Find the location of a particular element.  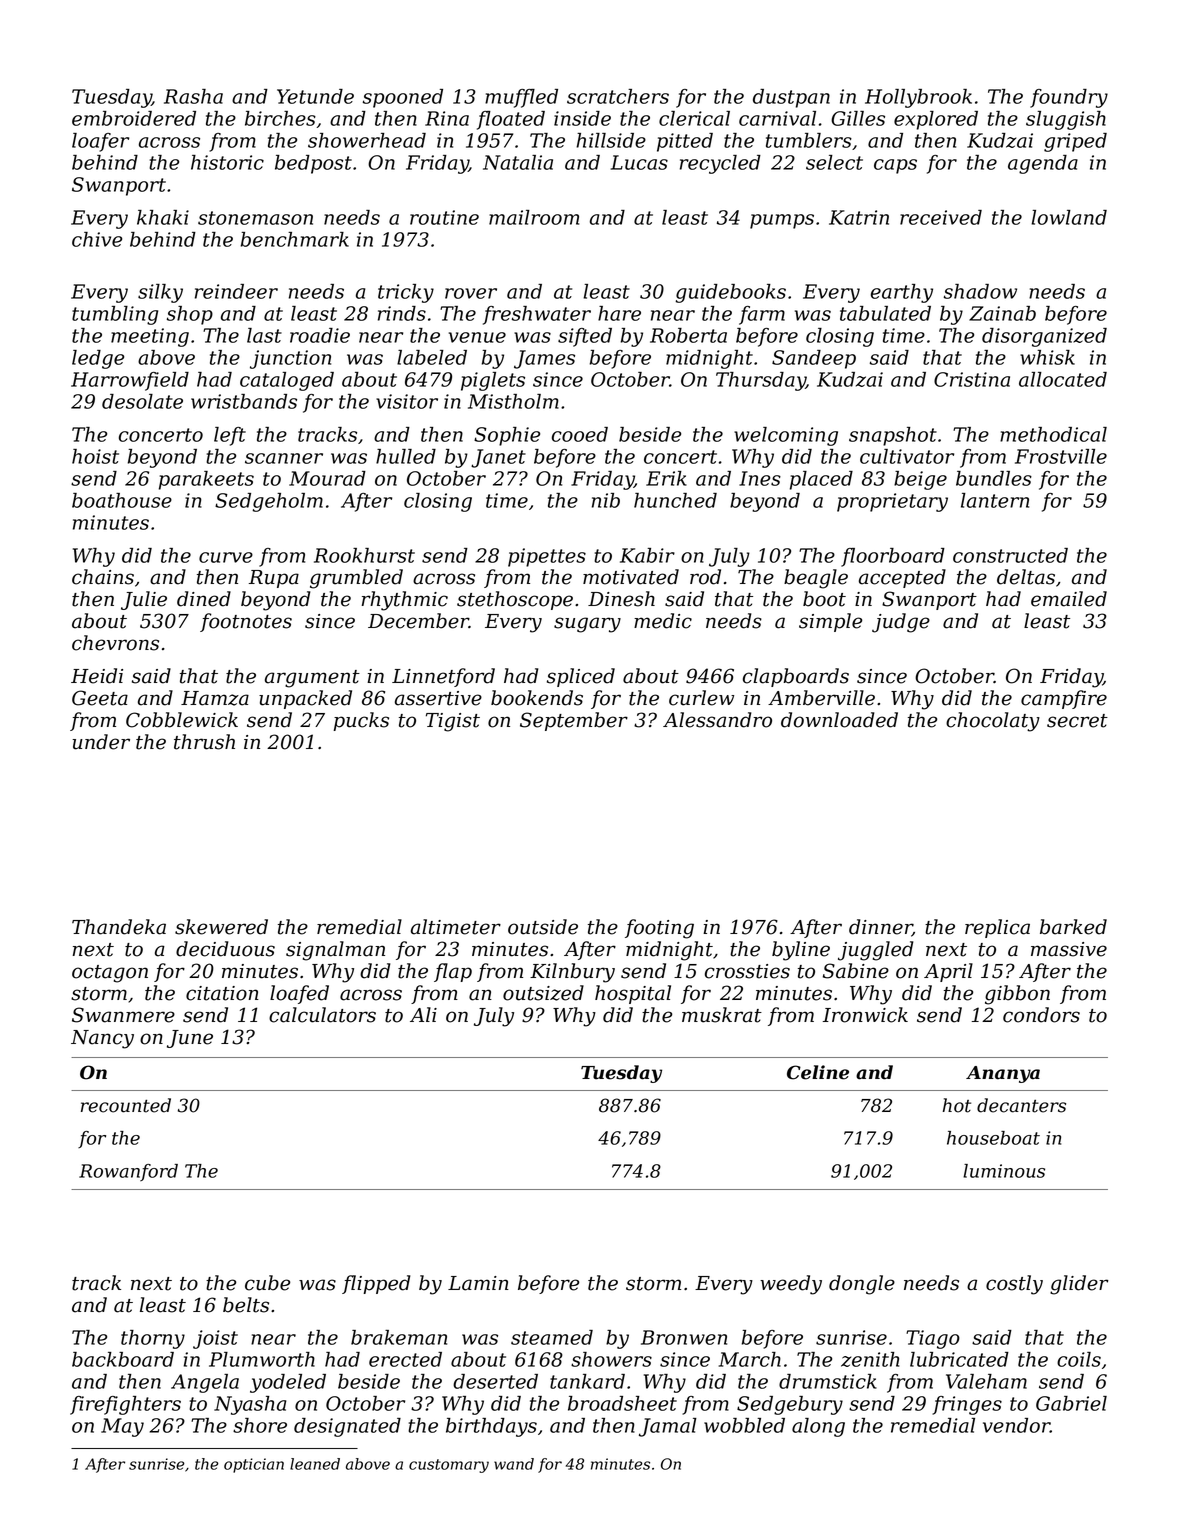

downloaded is located at coordinates (839, 720).
